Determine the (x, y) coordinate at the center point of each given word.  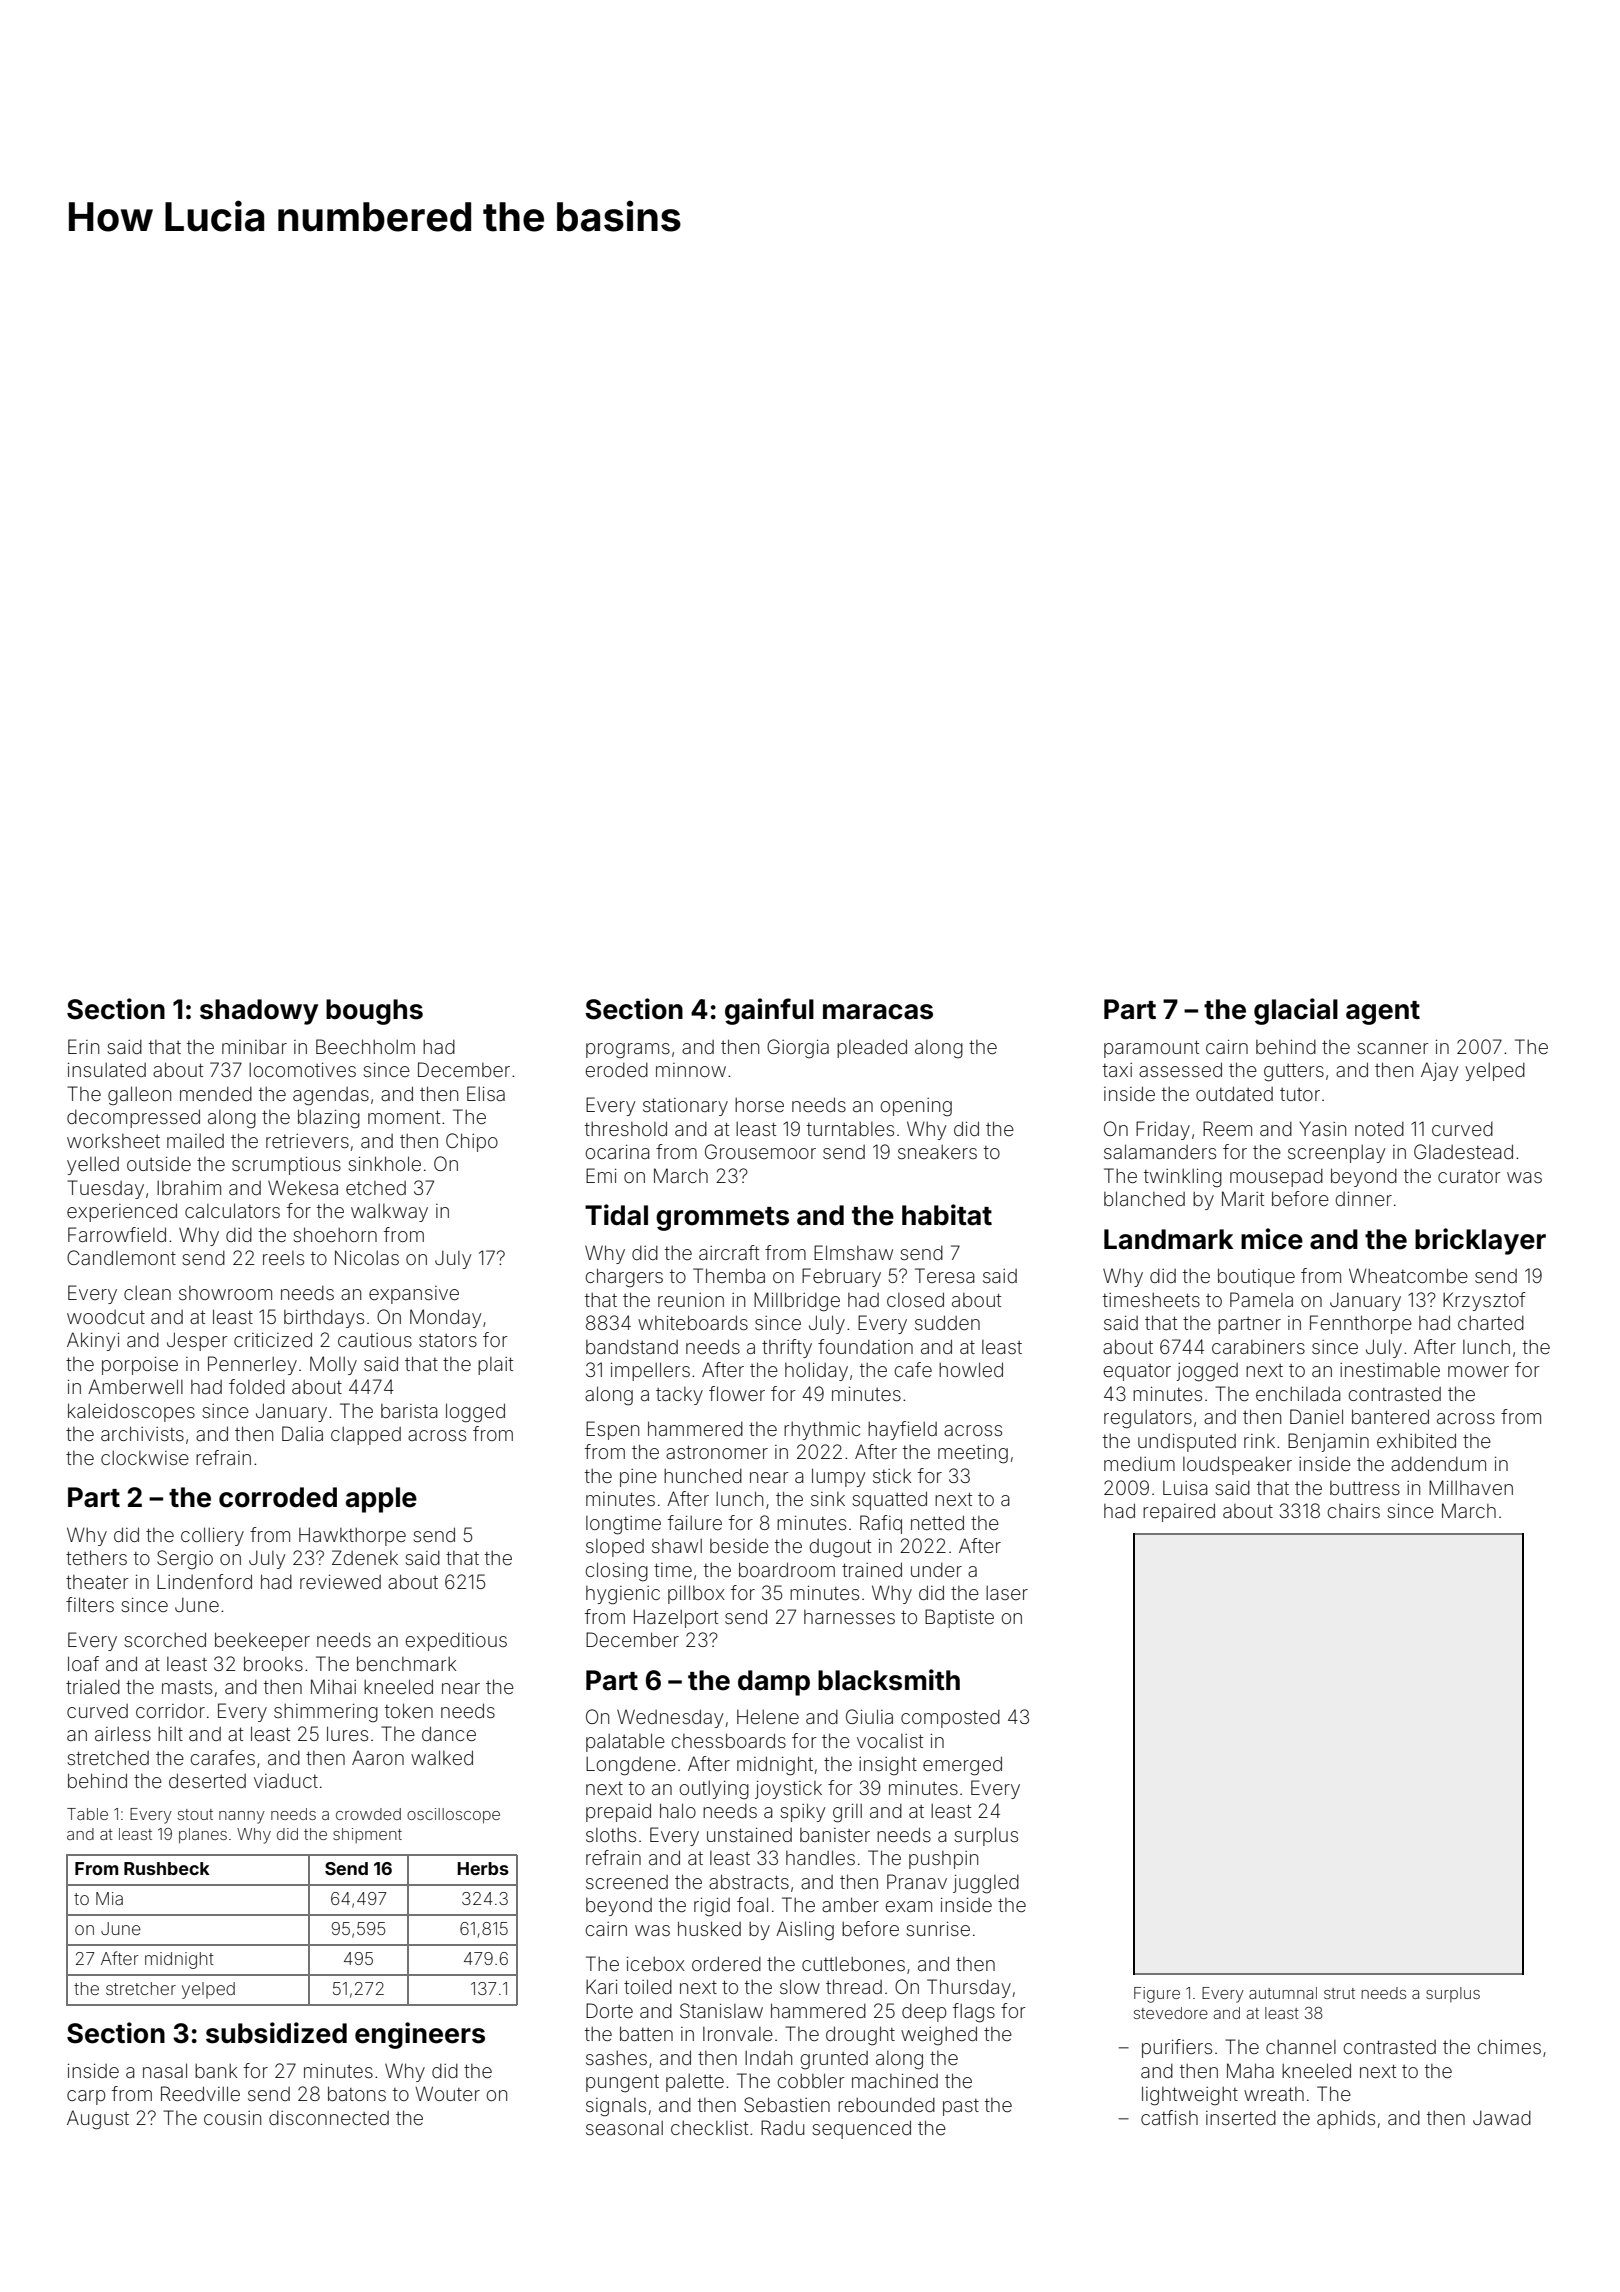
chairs (1354, 1511)
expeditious (456, 1642)
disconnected (329, 2118)
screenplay (1336, 1154)
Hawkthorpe (352, 1536)
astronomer (717, 1452)
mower (1478, 1371)
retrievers (307, 1141)
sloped (615, 1548)
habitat (947, 1215)
